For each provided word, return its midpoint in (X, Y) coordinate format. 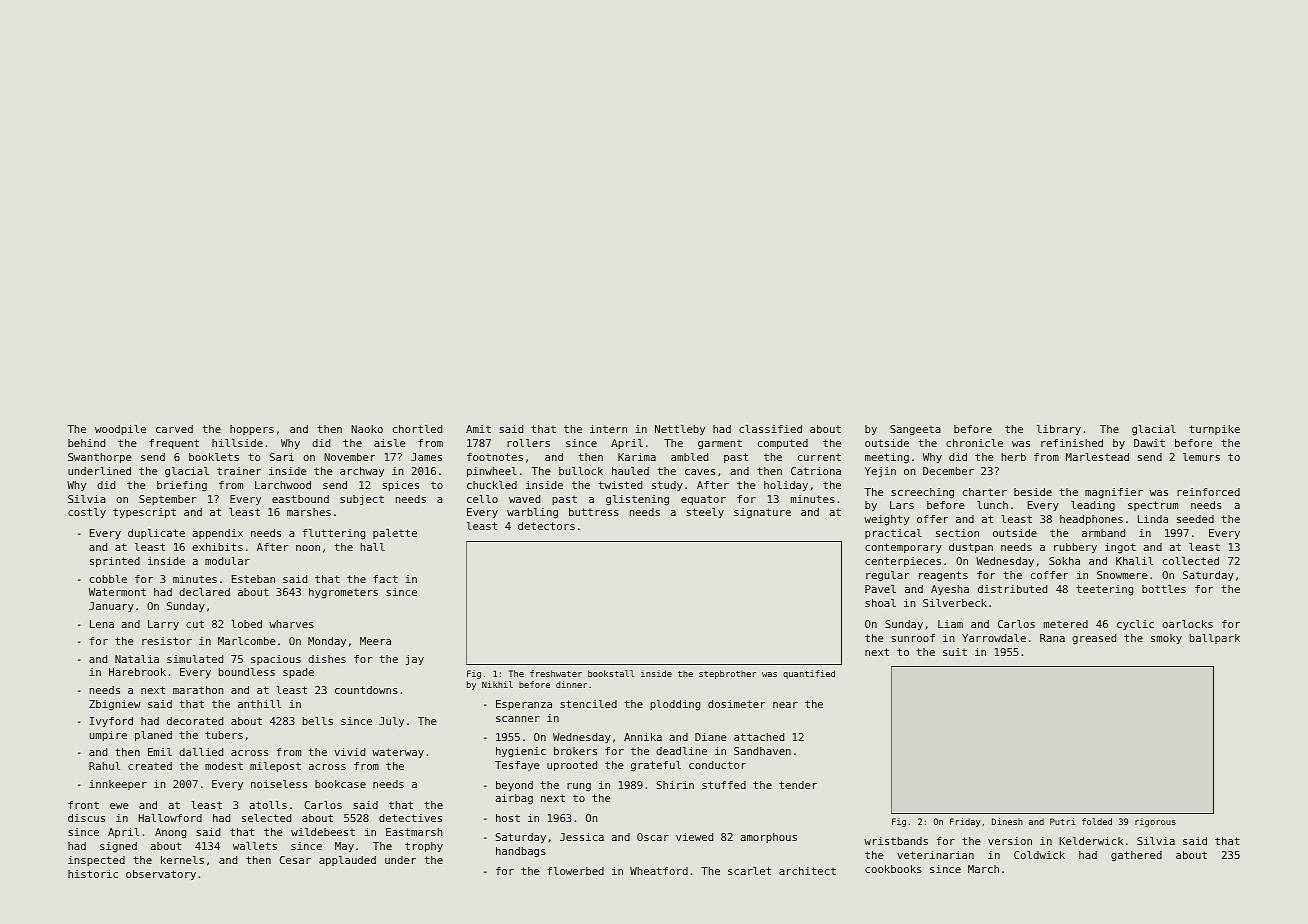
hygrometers (343, 593)
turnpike (1214, 430)
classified (770, 429)
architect (807, 871)
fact (385, 579)
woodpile (120, 430)
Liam (950, 624)
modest (224, 766)
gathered (1136, 856)
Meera (375, 641)
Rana (1052, 638)
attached (759, 737)
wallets (255, 846)
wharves (291, 624)
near (785, 705)
